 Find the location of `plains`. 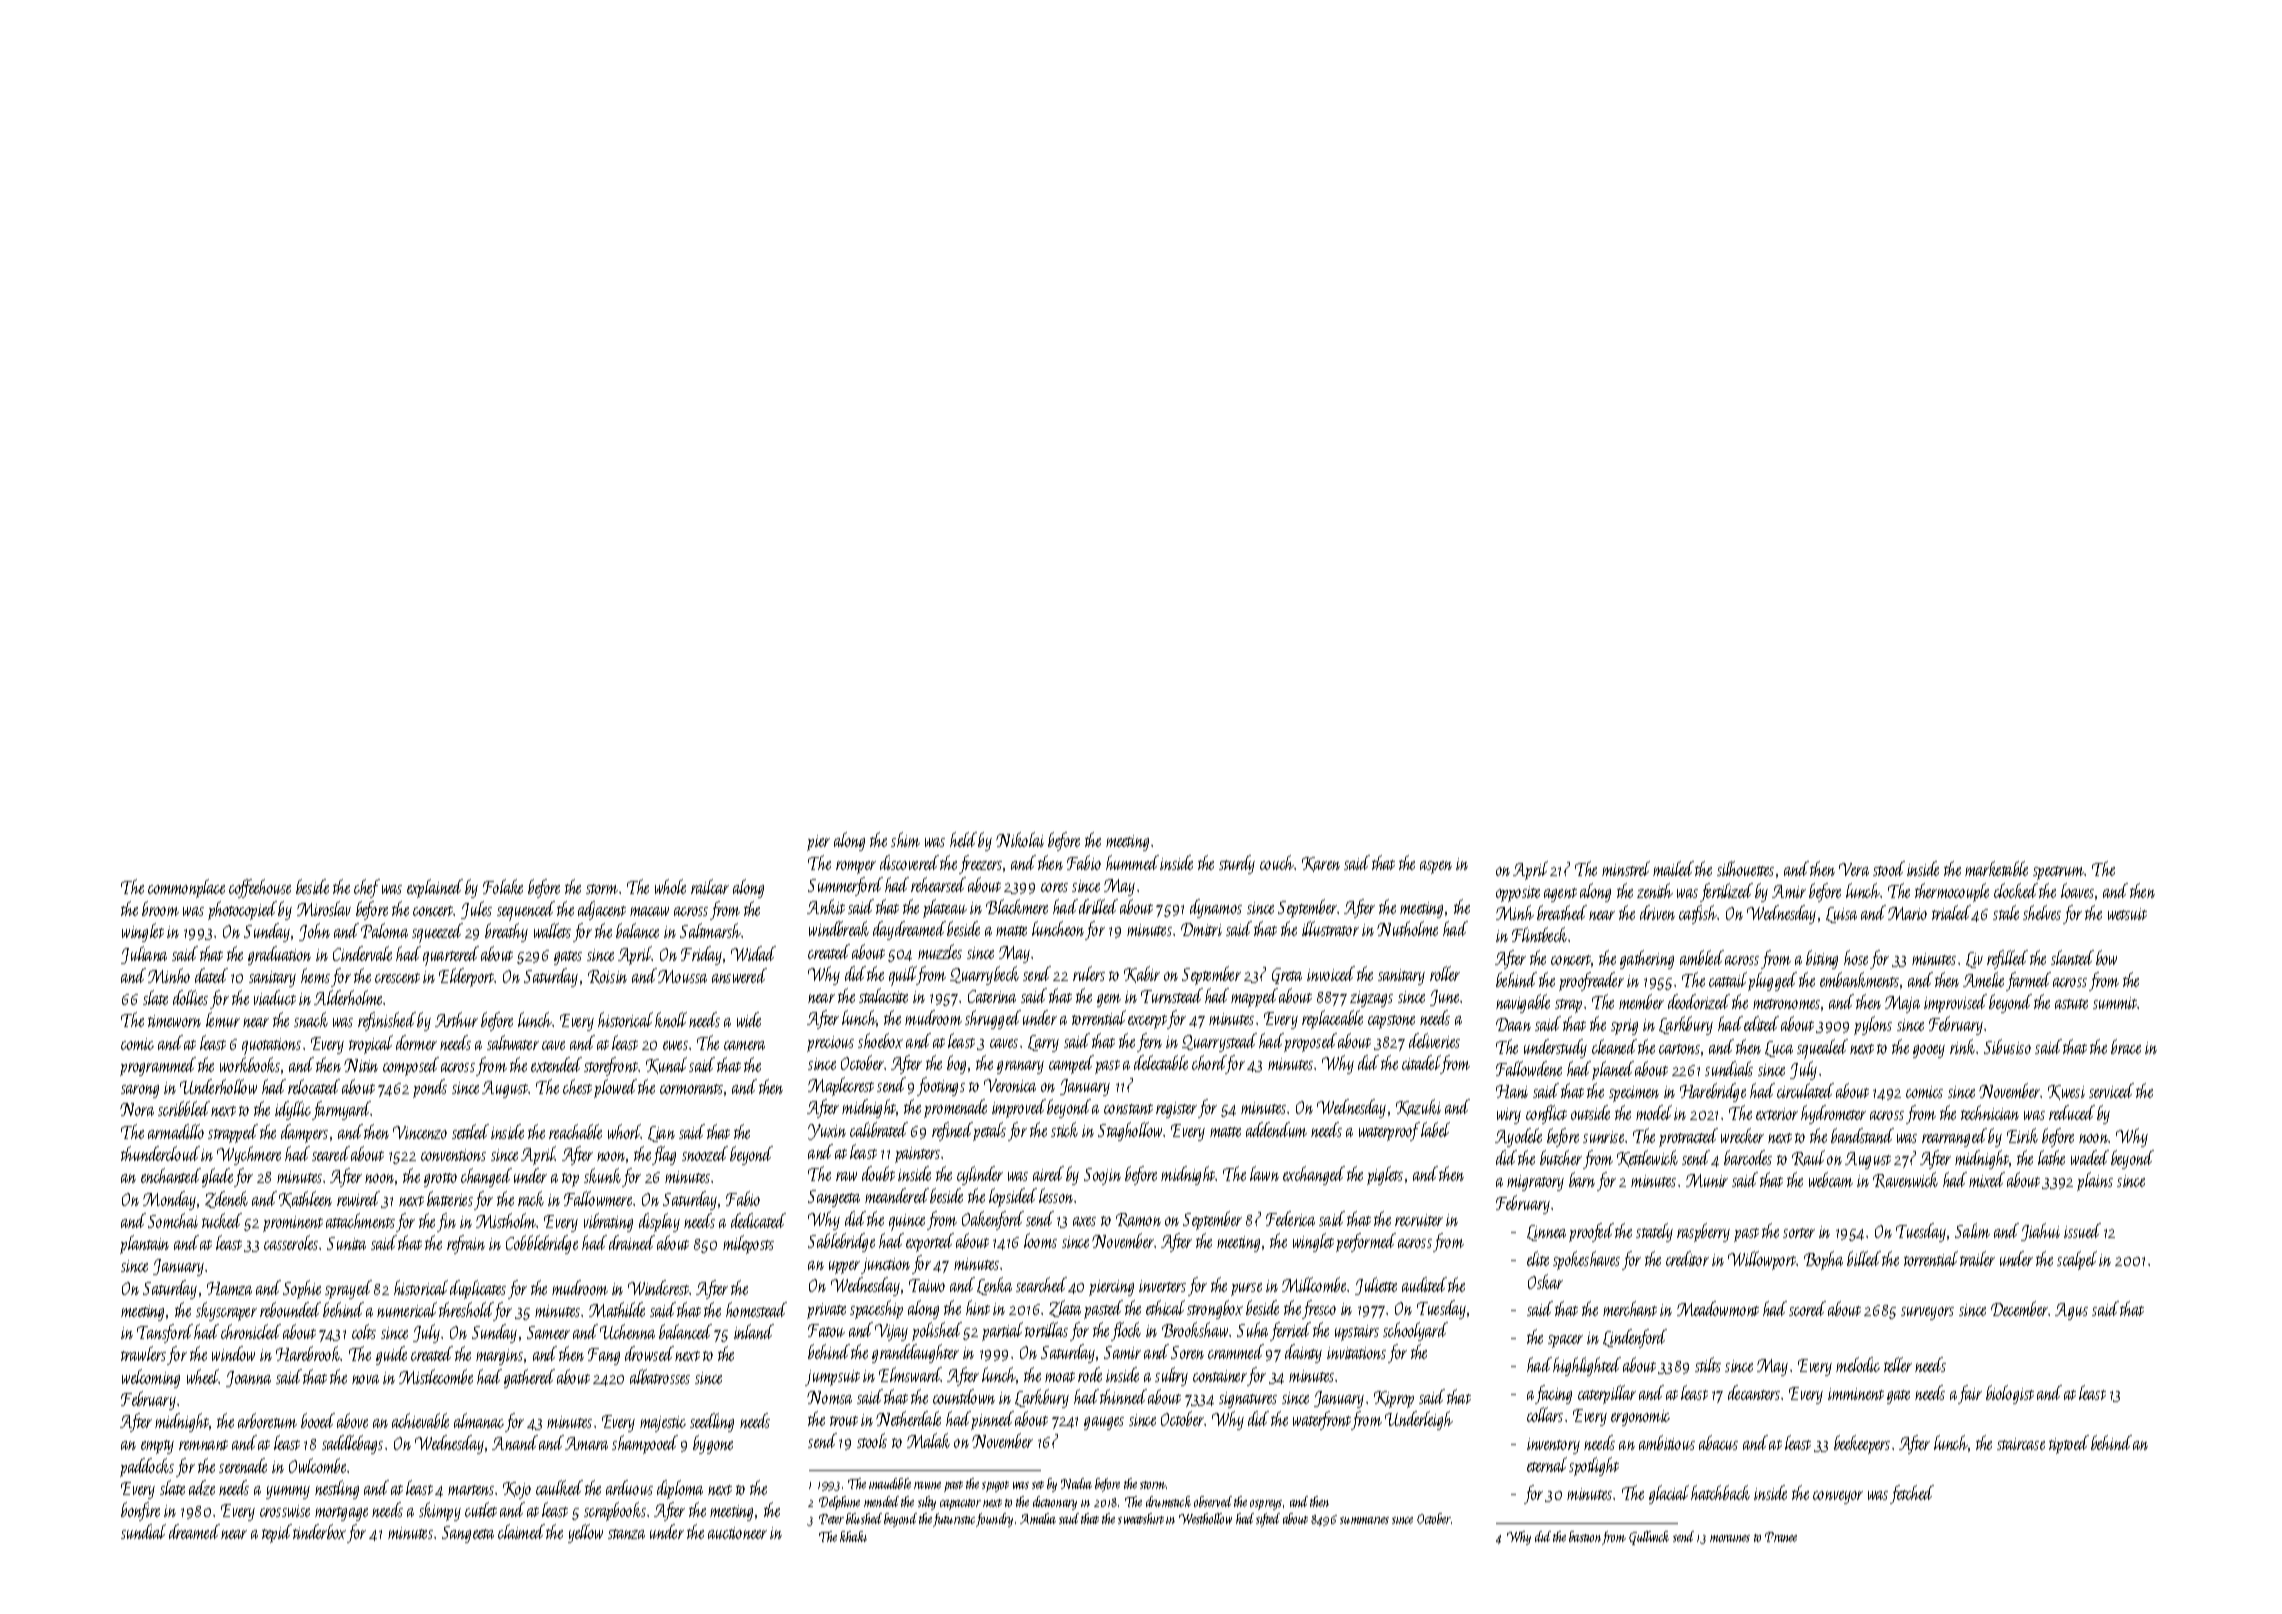

plains is located at coordinates (2095, 1181).
